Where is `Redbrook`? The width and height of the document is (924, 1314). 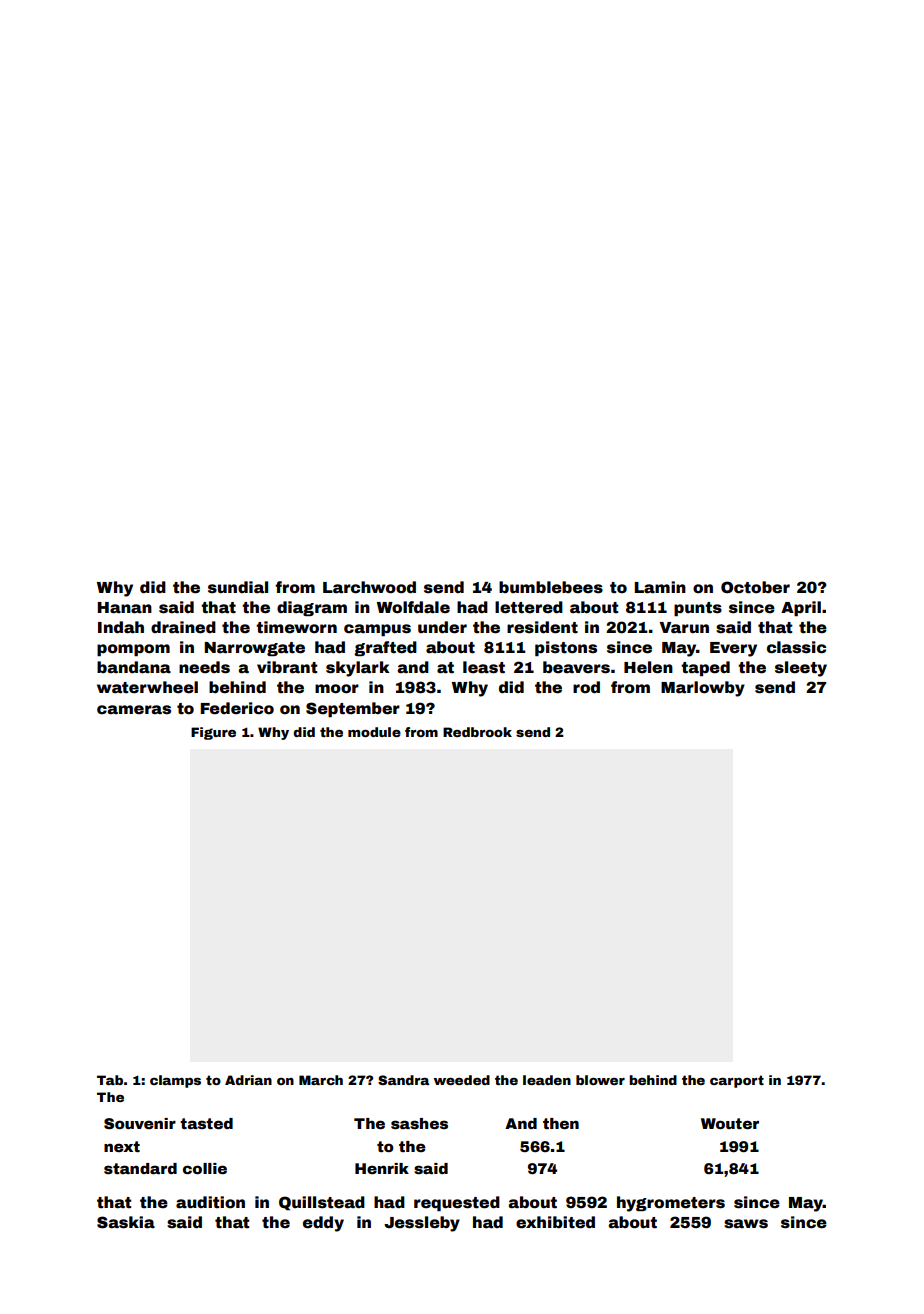 Redbrook is located at coordinates (477, 732).
